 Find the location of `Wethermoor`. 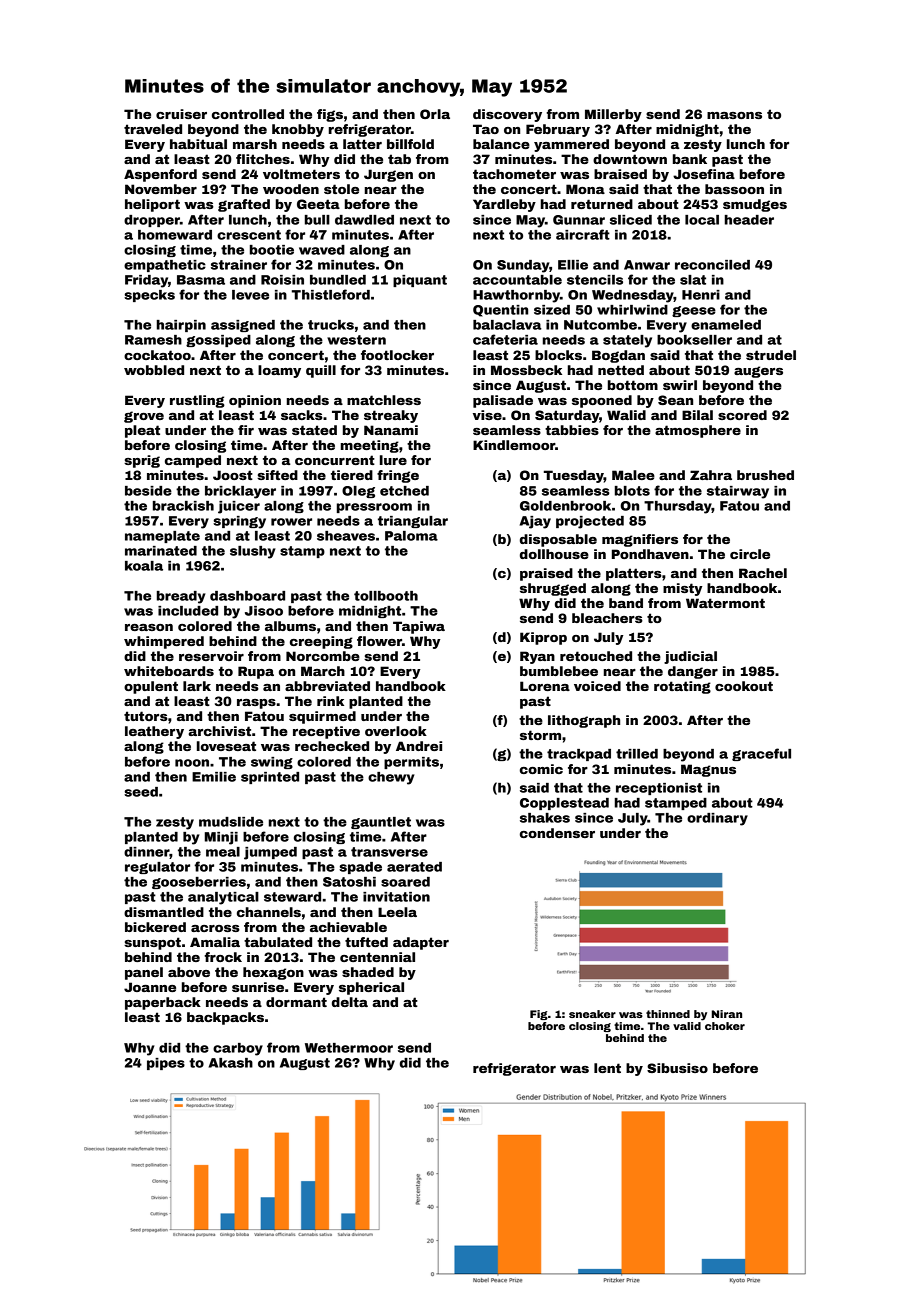

Wethermoor is located at coordinates (349, 1048).
